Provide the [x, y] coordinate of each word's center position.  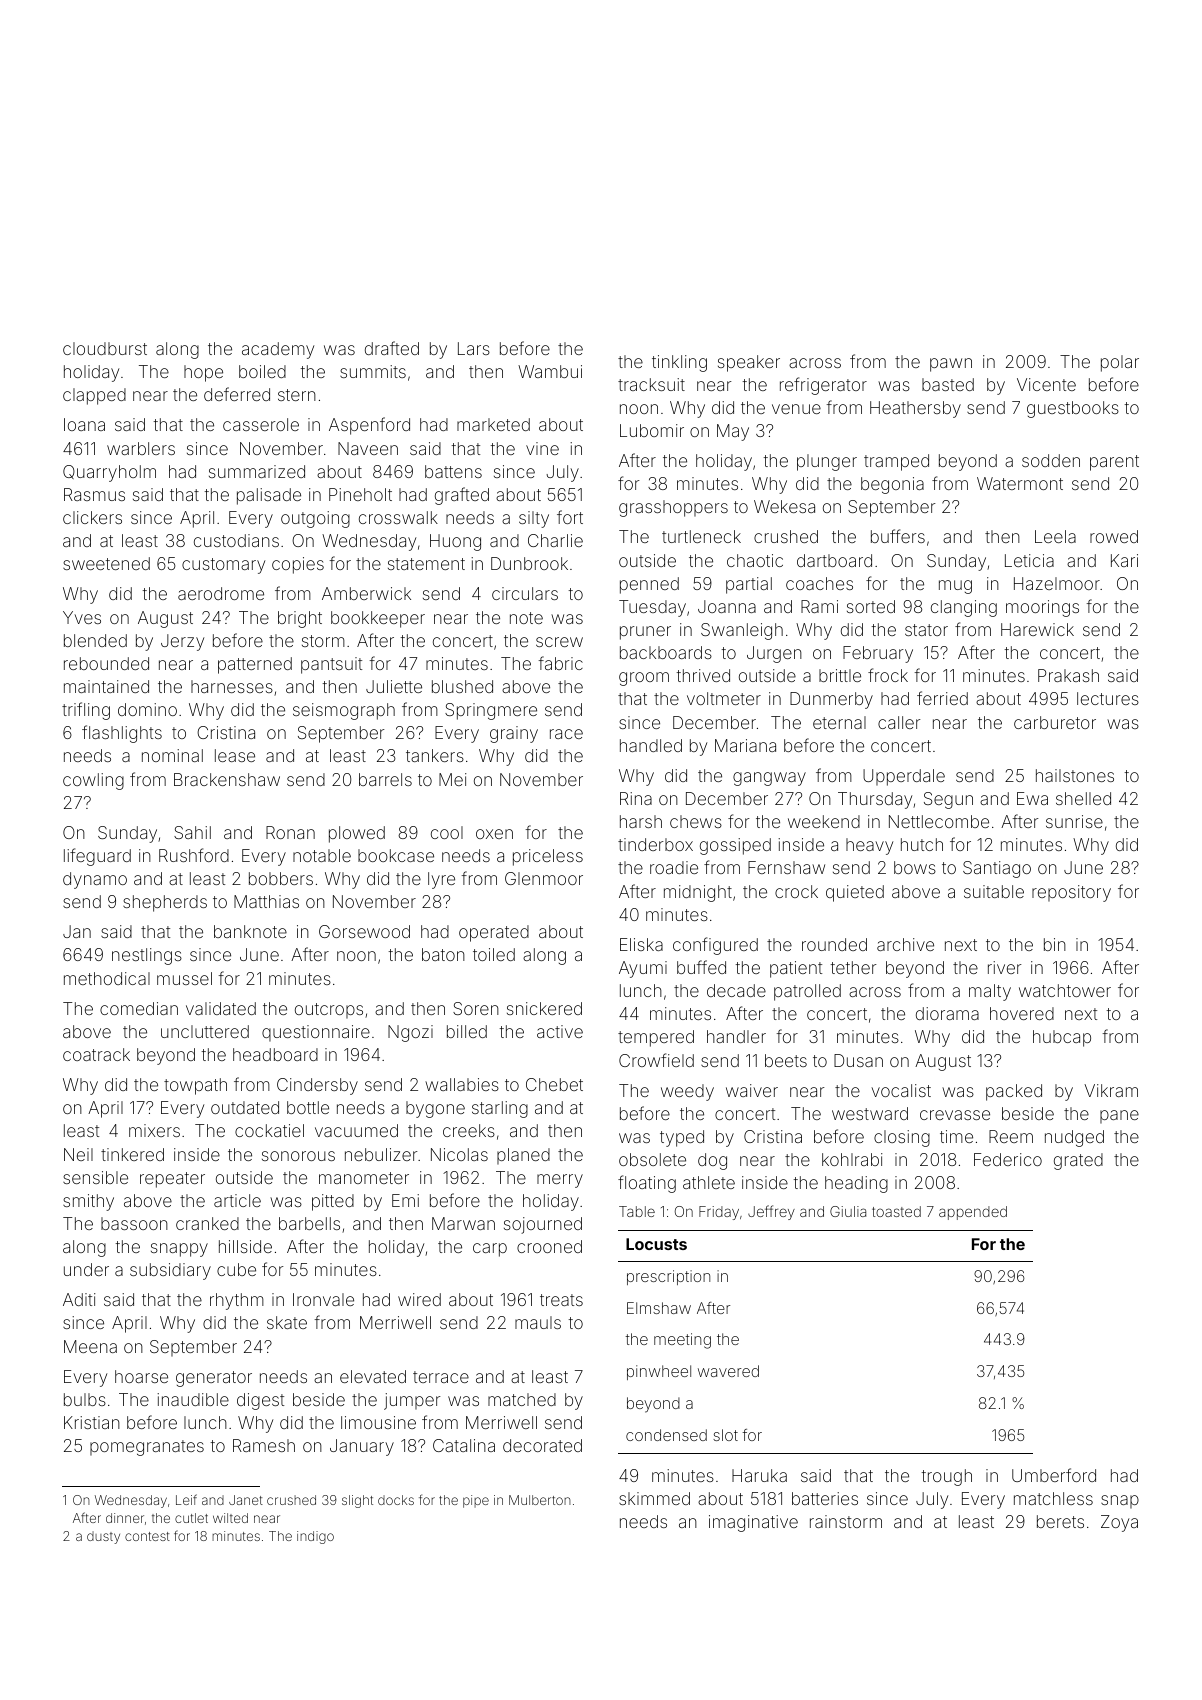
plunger [827, 462]
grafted [462, 496]
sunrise [1074, 821]
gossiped [735, 846]
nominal [172, 755]
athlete [709, 1182]
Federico [1008, 1159]
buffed [701, 967]
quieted [855, 893]
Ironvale [323, 1299]
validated [221, 1008]
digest [260, 1401]
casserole [261, 424]
